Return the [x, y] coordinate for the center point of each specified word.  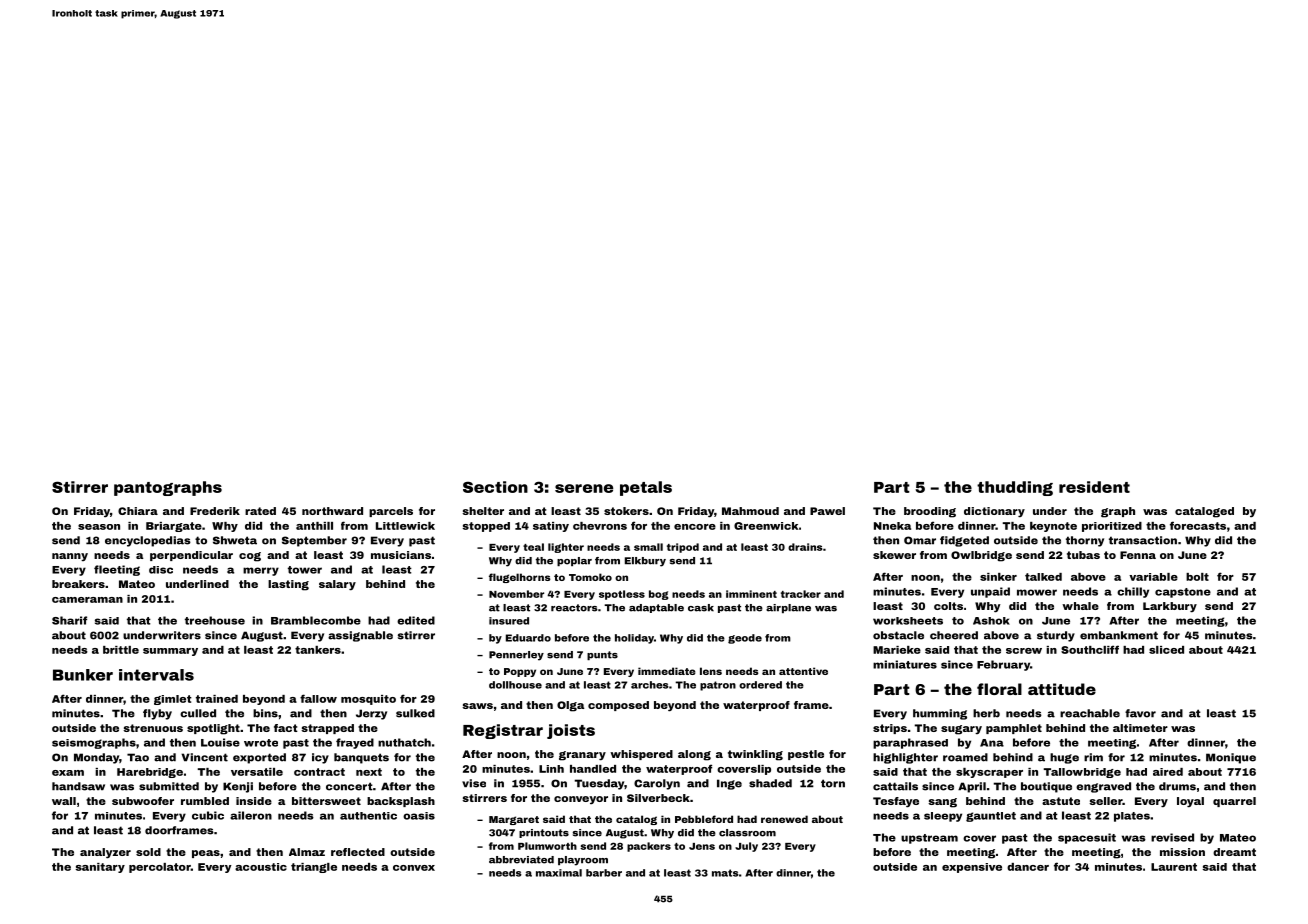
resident [1094, 487]
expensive [972, 868]
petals [646, 488]
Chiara [138, 511]
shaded [770, 783]
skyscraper [989, 773]
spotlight [213, 729]
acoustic [261, 867]
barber [604, 873]
